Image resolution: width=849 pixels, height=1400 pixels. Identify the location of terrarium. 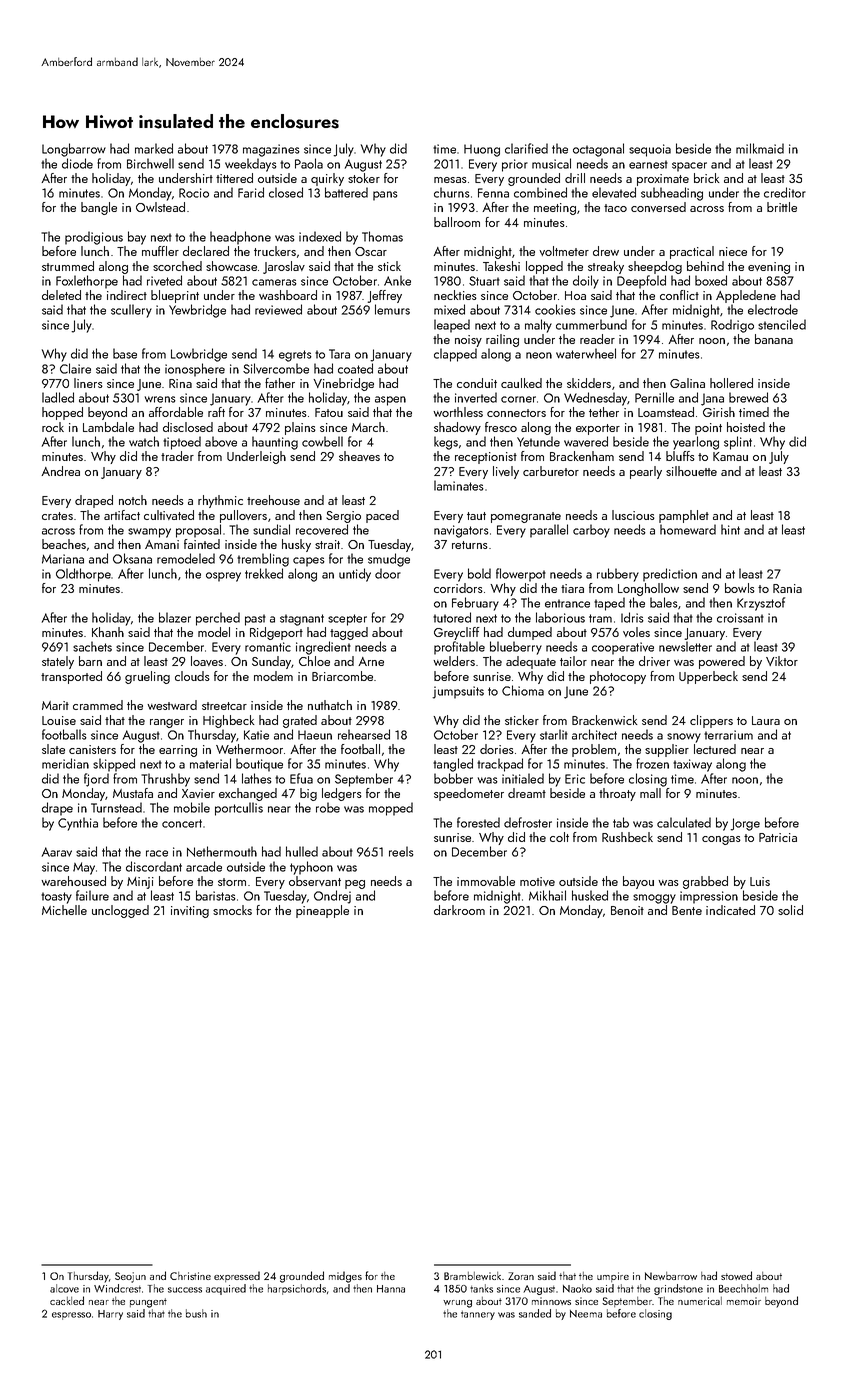
(728, 735).
